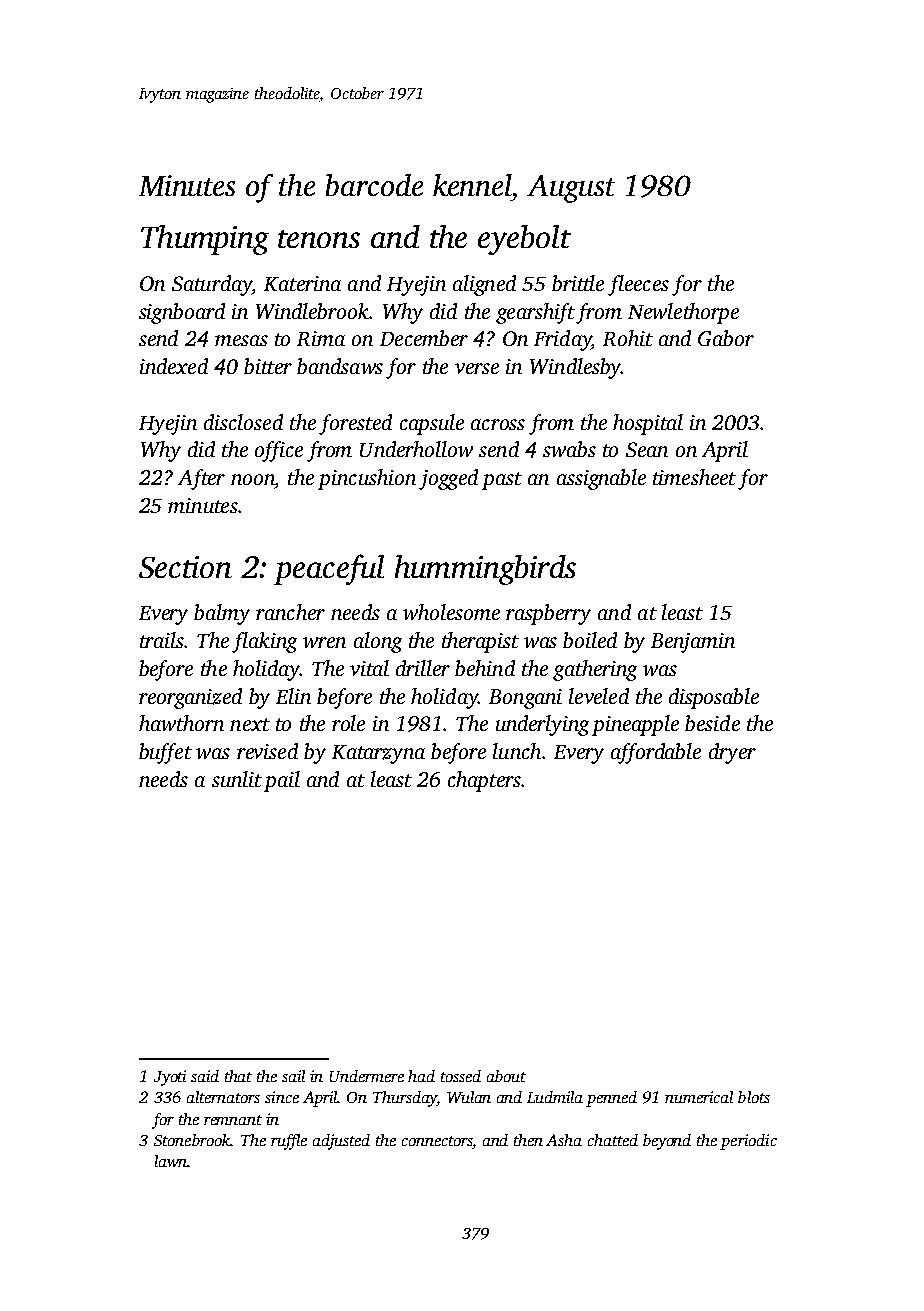  What do you see at coordinates (432, 424) in the page?
I see `capsule` at bounding box center [432, 424].
